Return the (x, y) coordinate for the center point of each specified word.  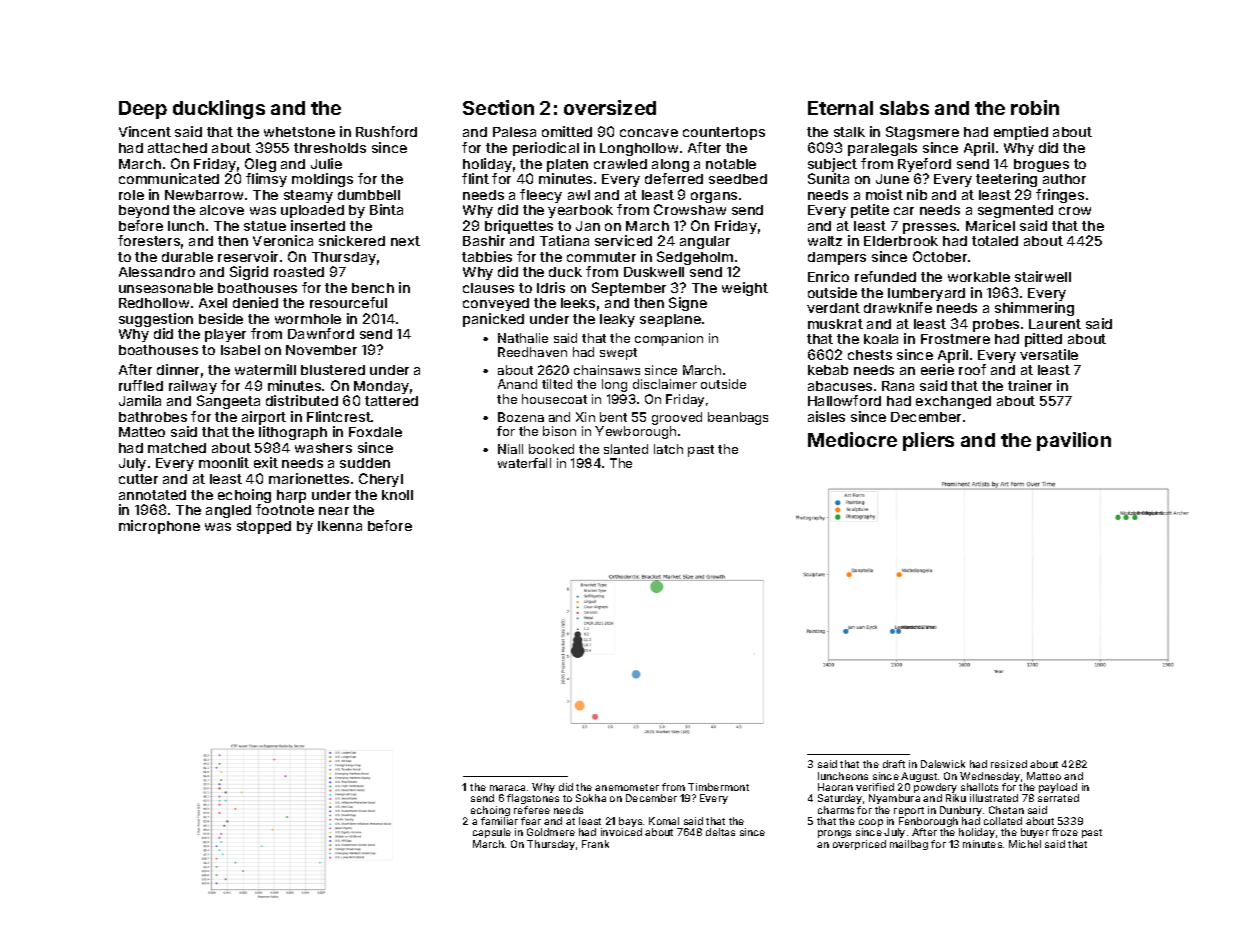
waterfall (524, 463)
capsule (492, 833)
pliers (928, 441)
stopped (264, 527)
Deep (143, 110)
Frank (595, 844)
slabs (904, 108)
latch (668, 449)
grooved (677, 418)
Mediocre (852, 439)
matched (177, 448)
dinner (178, 369)
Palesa (514, 132)
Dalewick (943, 764)
